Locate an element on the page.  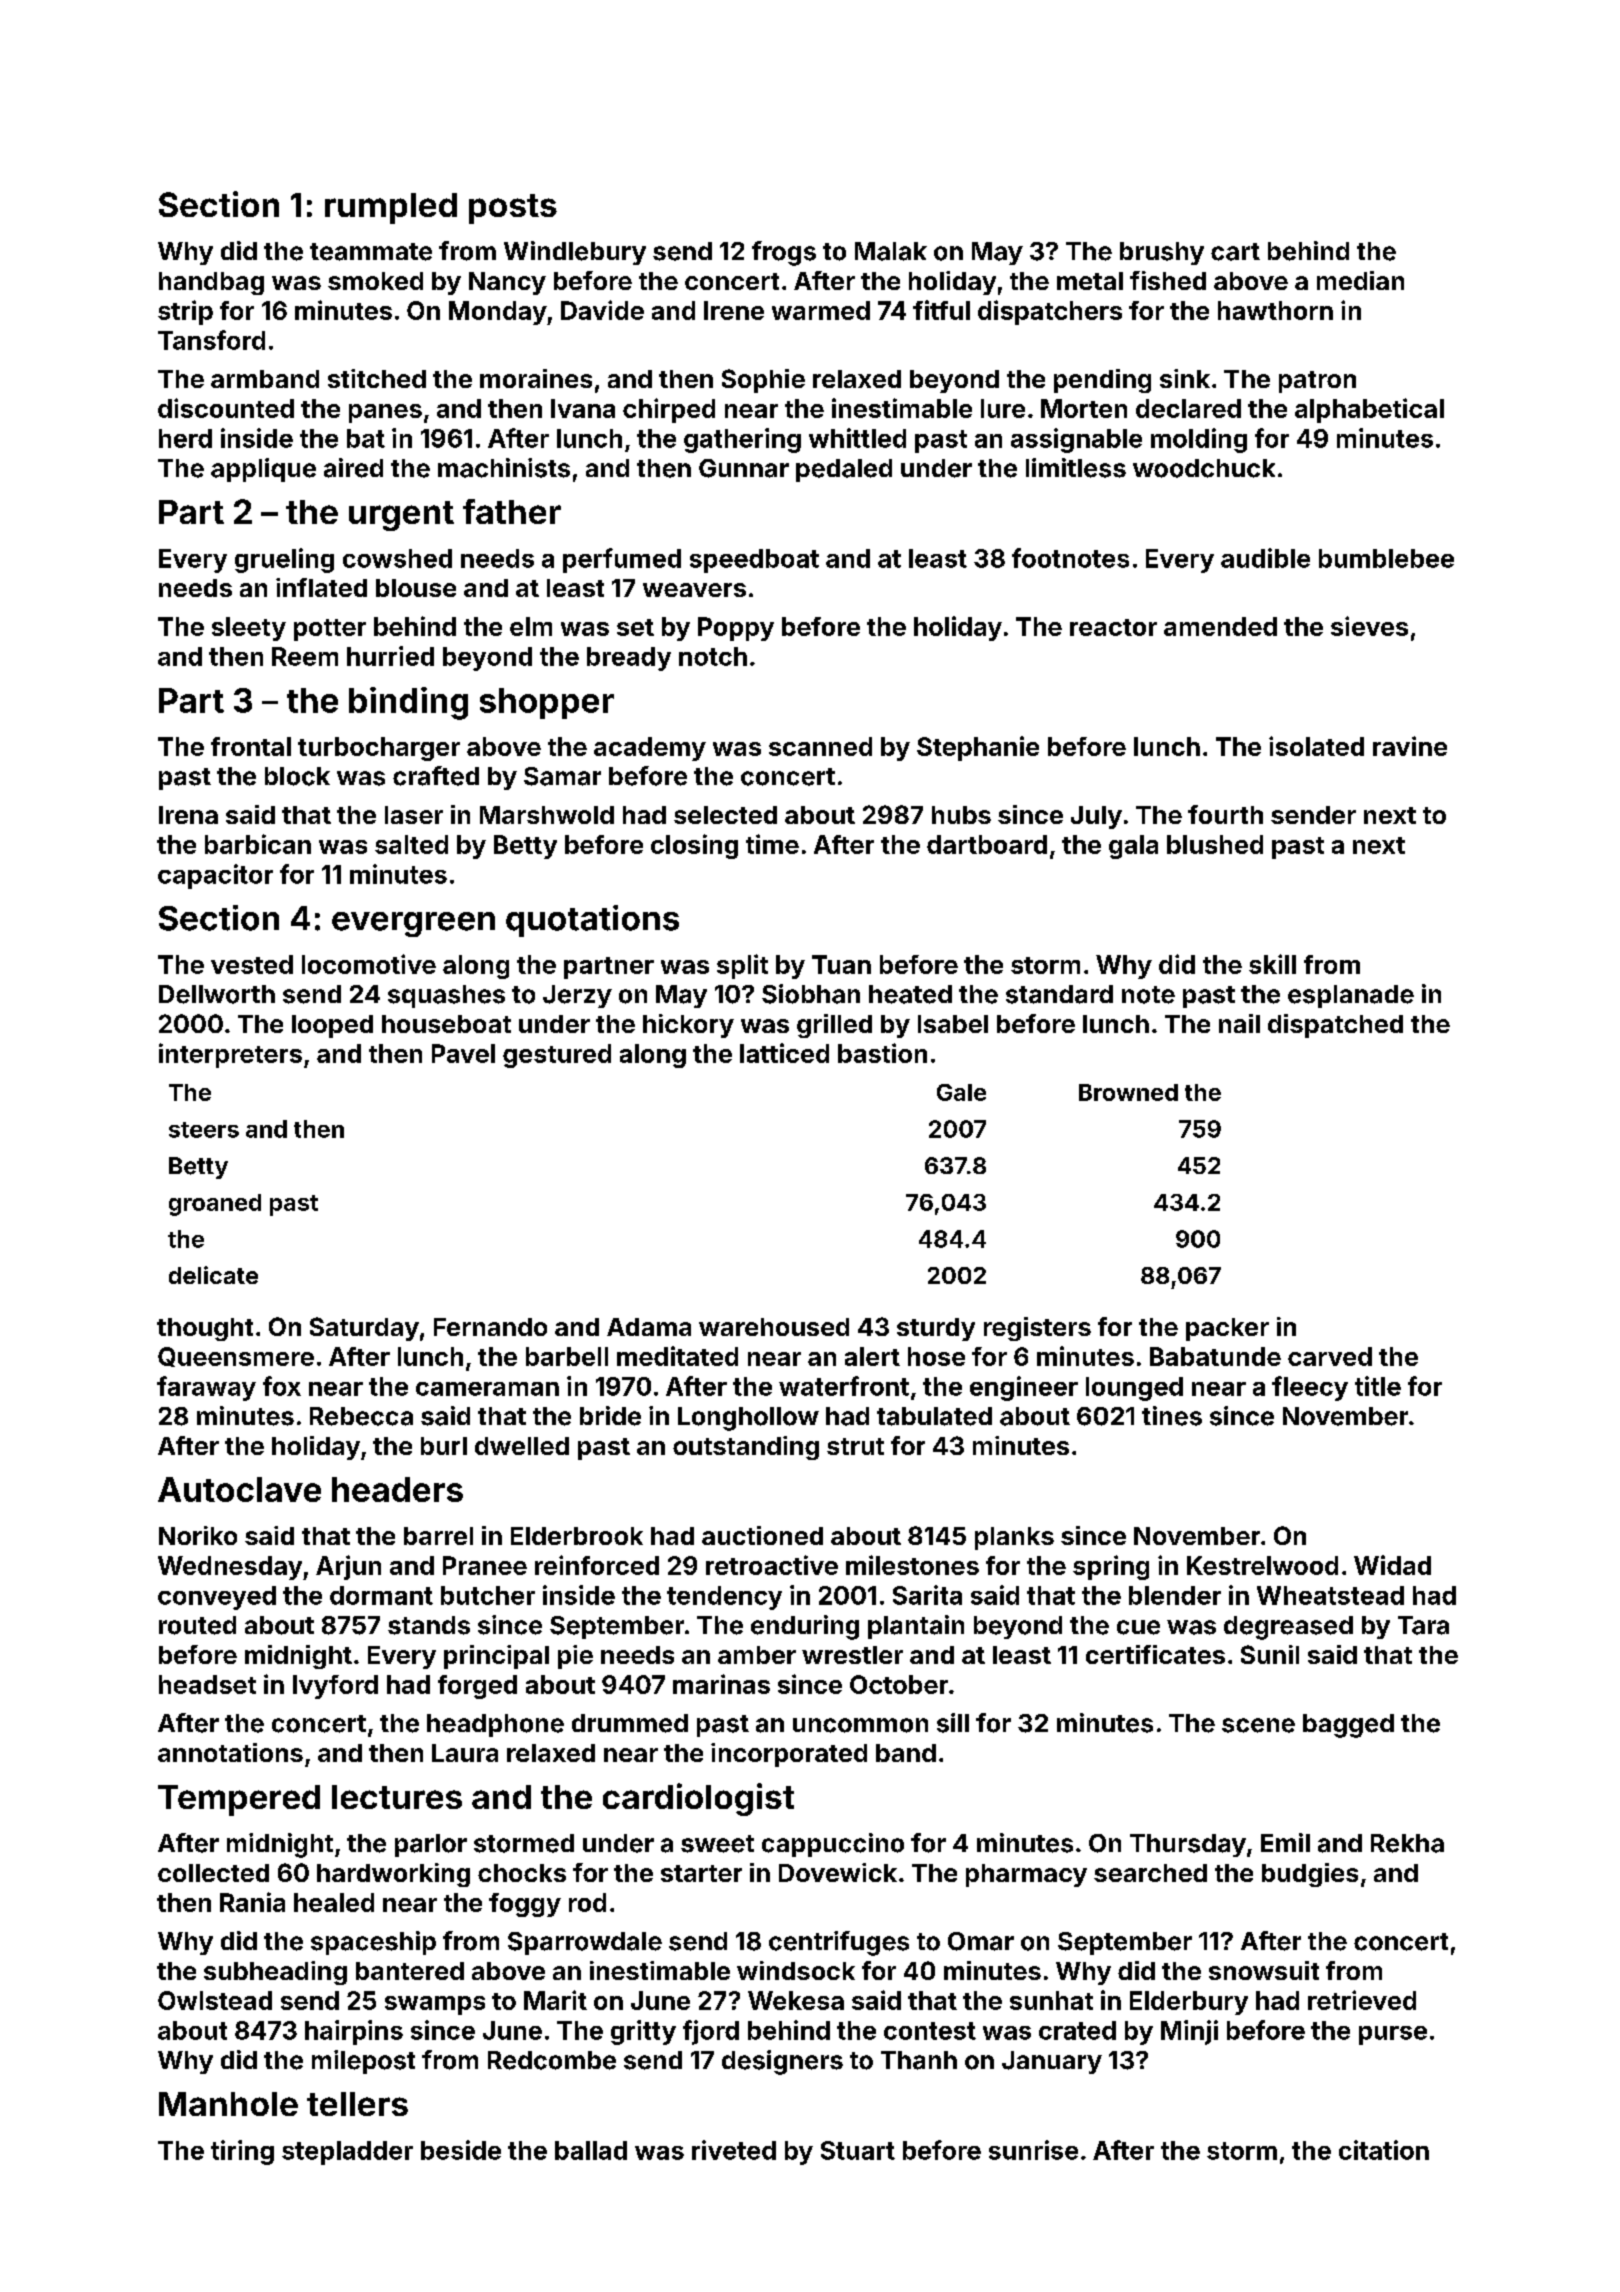
spaceship is located at coordinates (373, 1943).
